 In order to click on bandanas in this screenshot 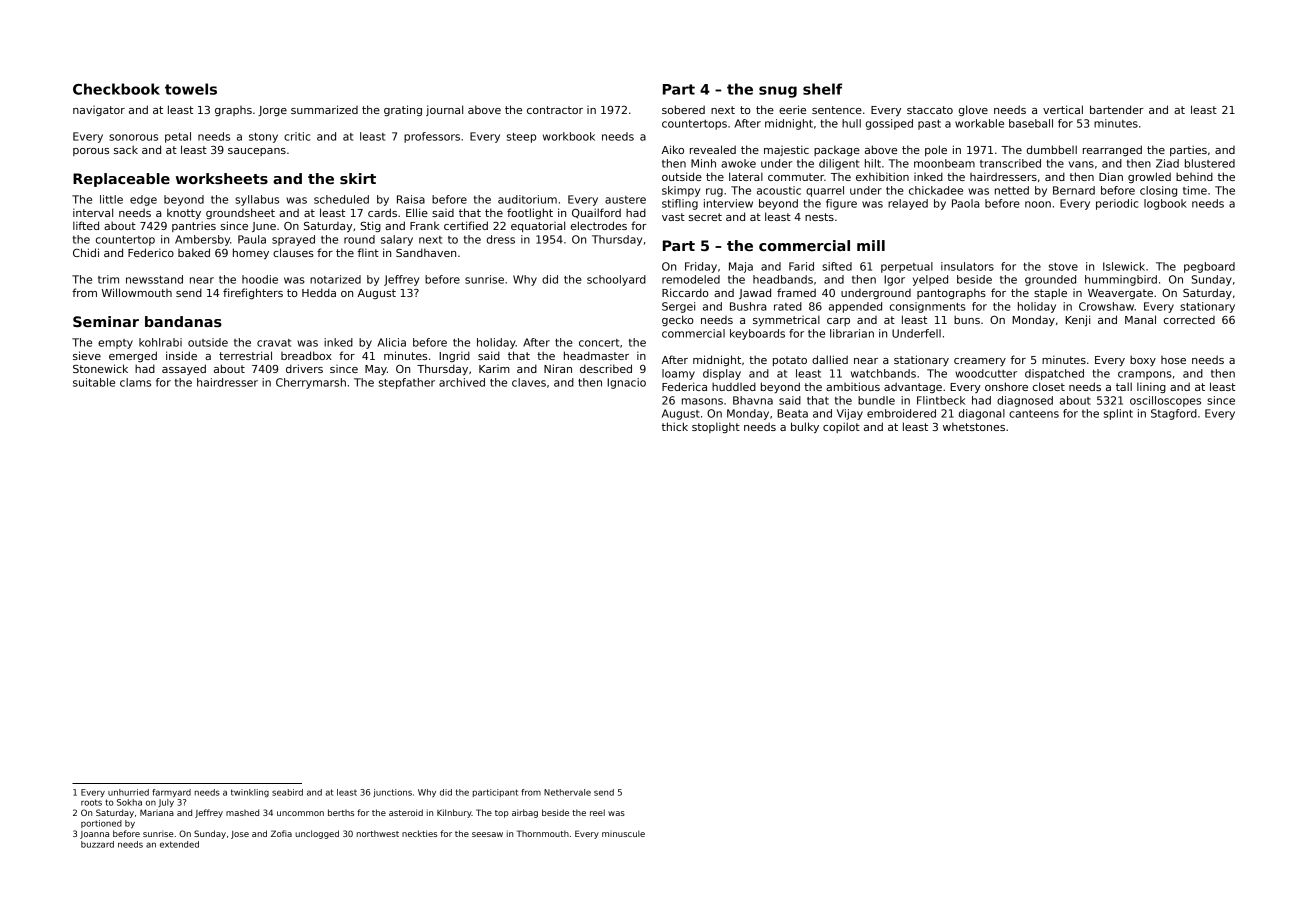, I will do `click(183, 321)`.
